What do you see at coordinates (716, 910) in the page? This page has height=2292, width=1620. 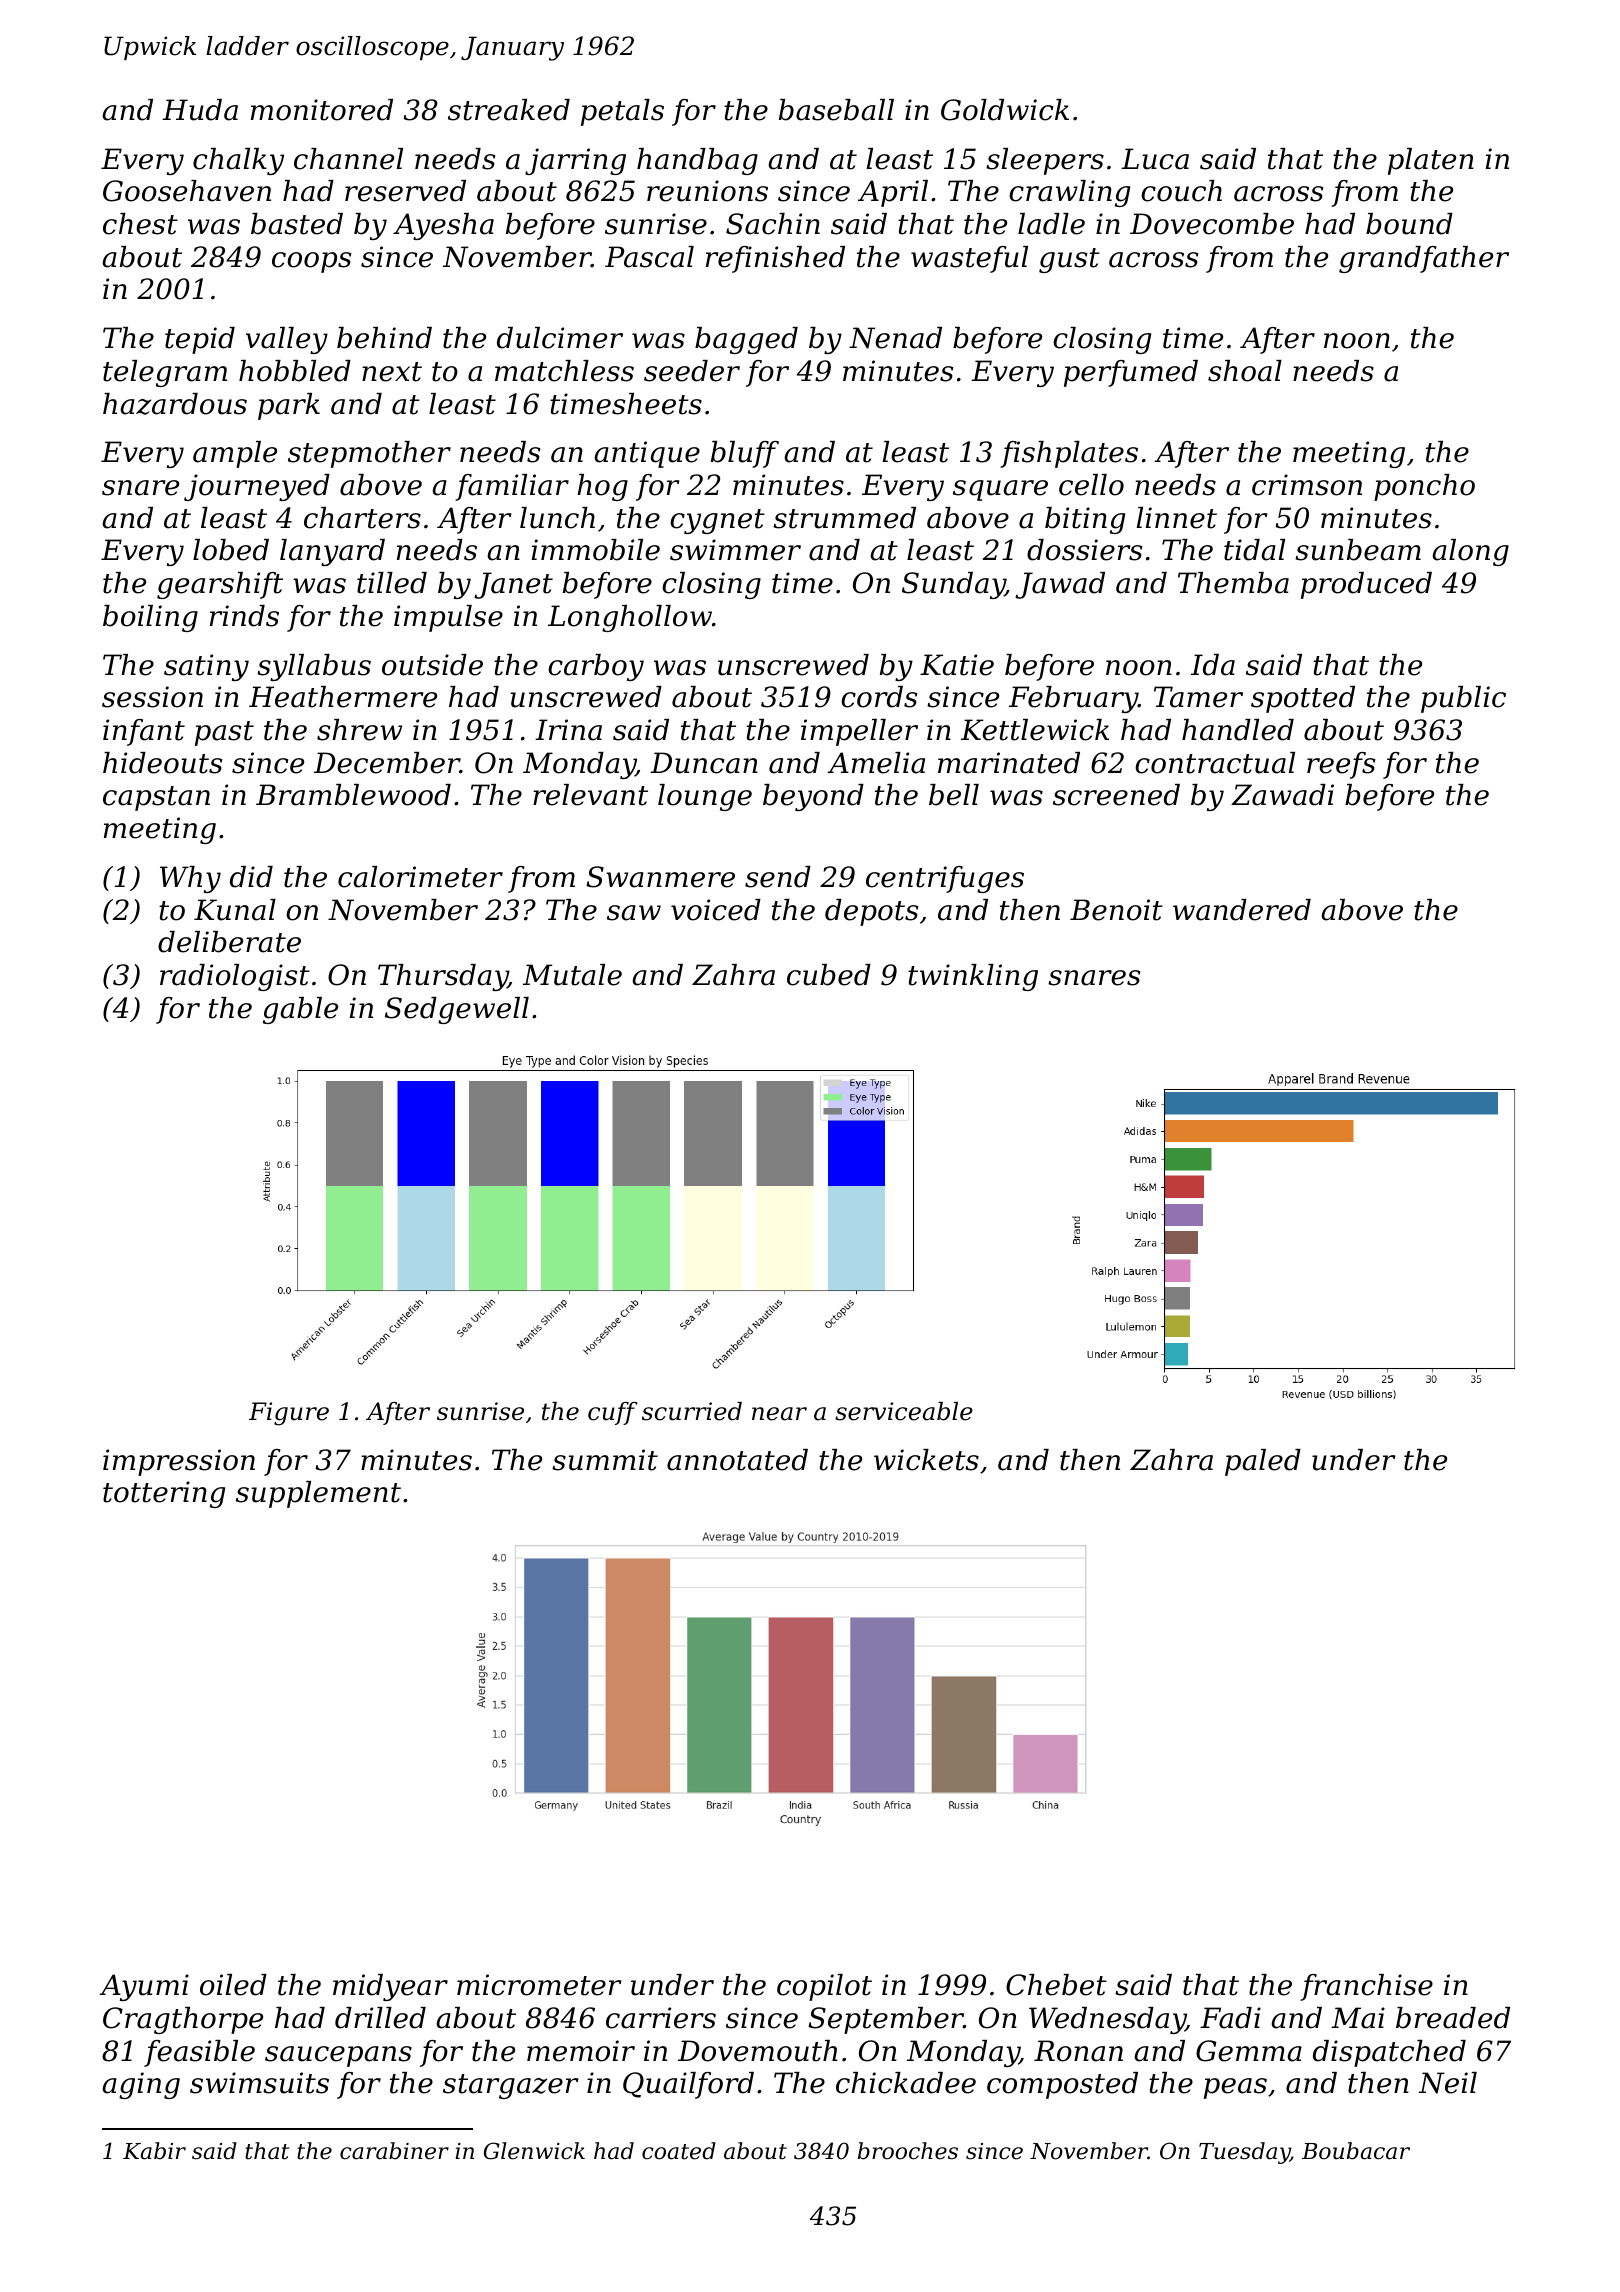 I see `voiced` at bounding box center [716, 910].
